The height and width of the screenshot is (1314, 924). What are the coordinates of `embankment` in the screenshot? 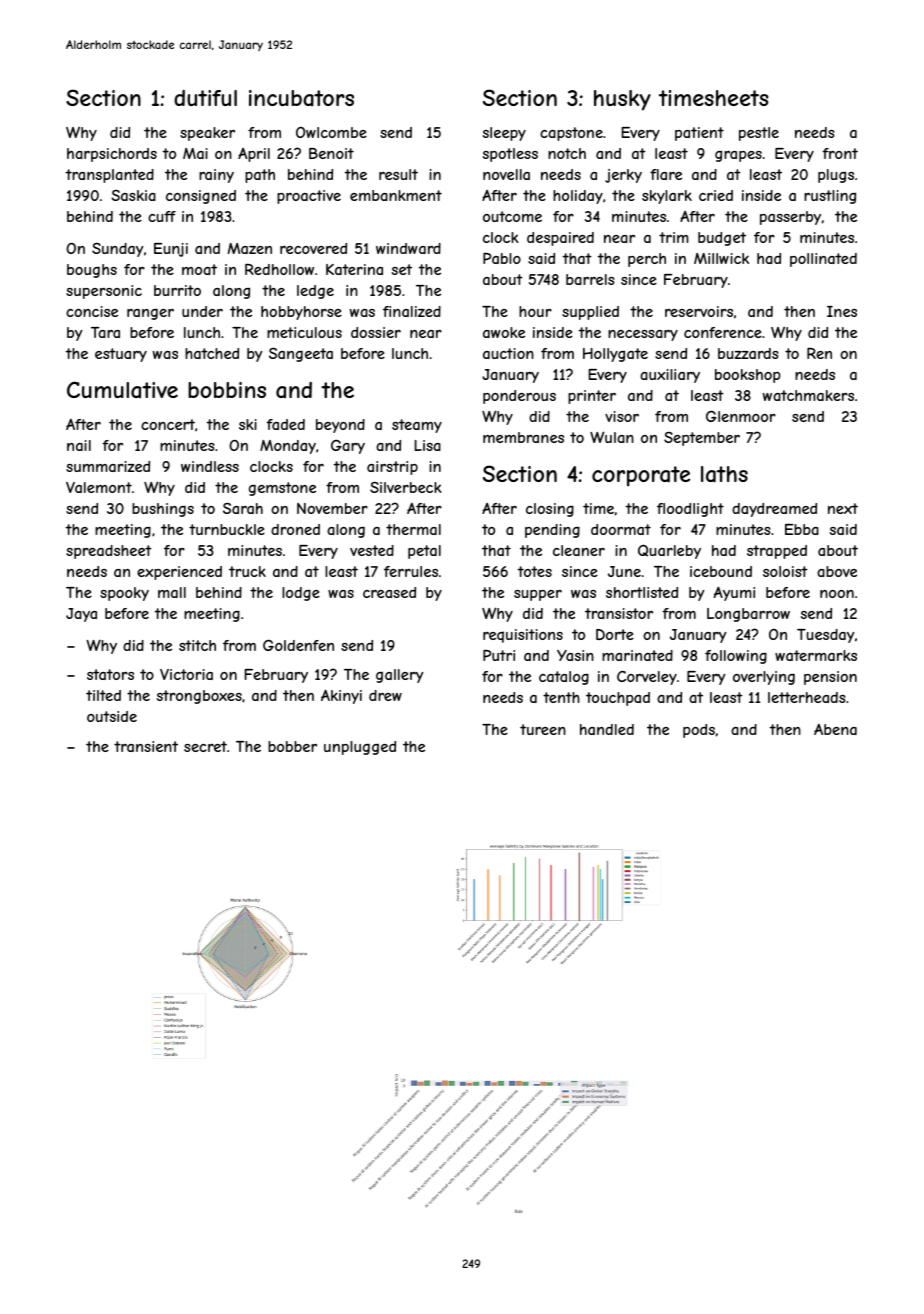 It's located at (396, 195).
